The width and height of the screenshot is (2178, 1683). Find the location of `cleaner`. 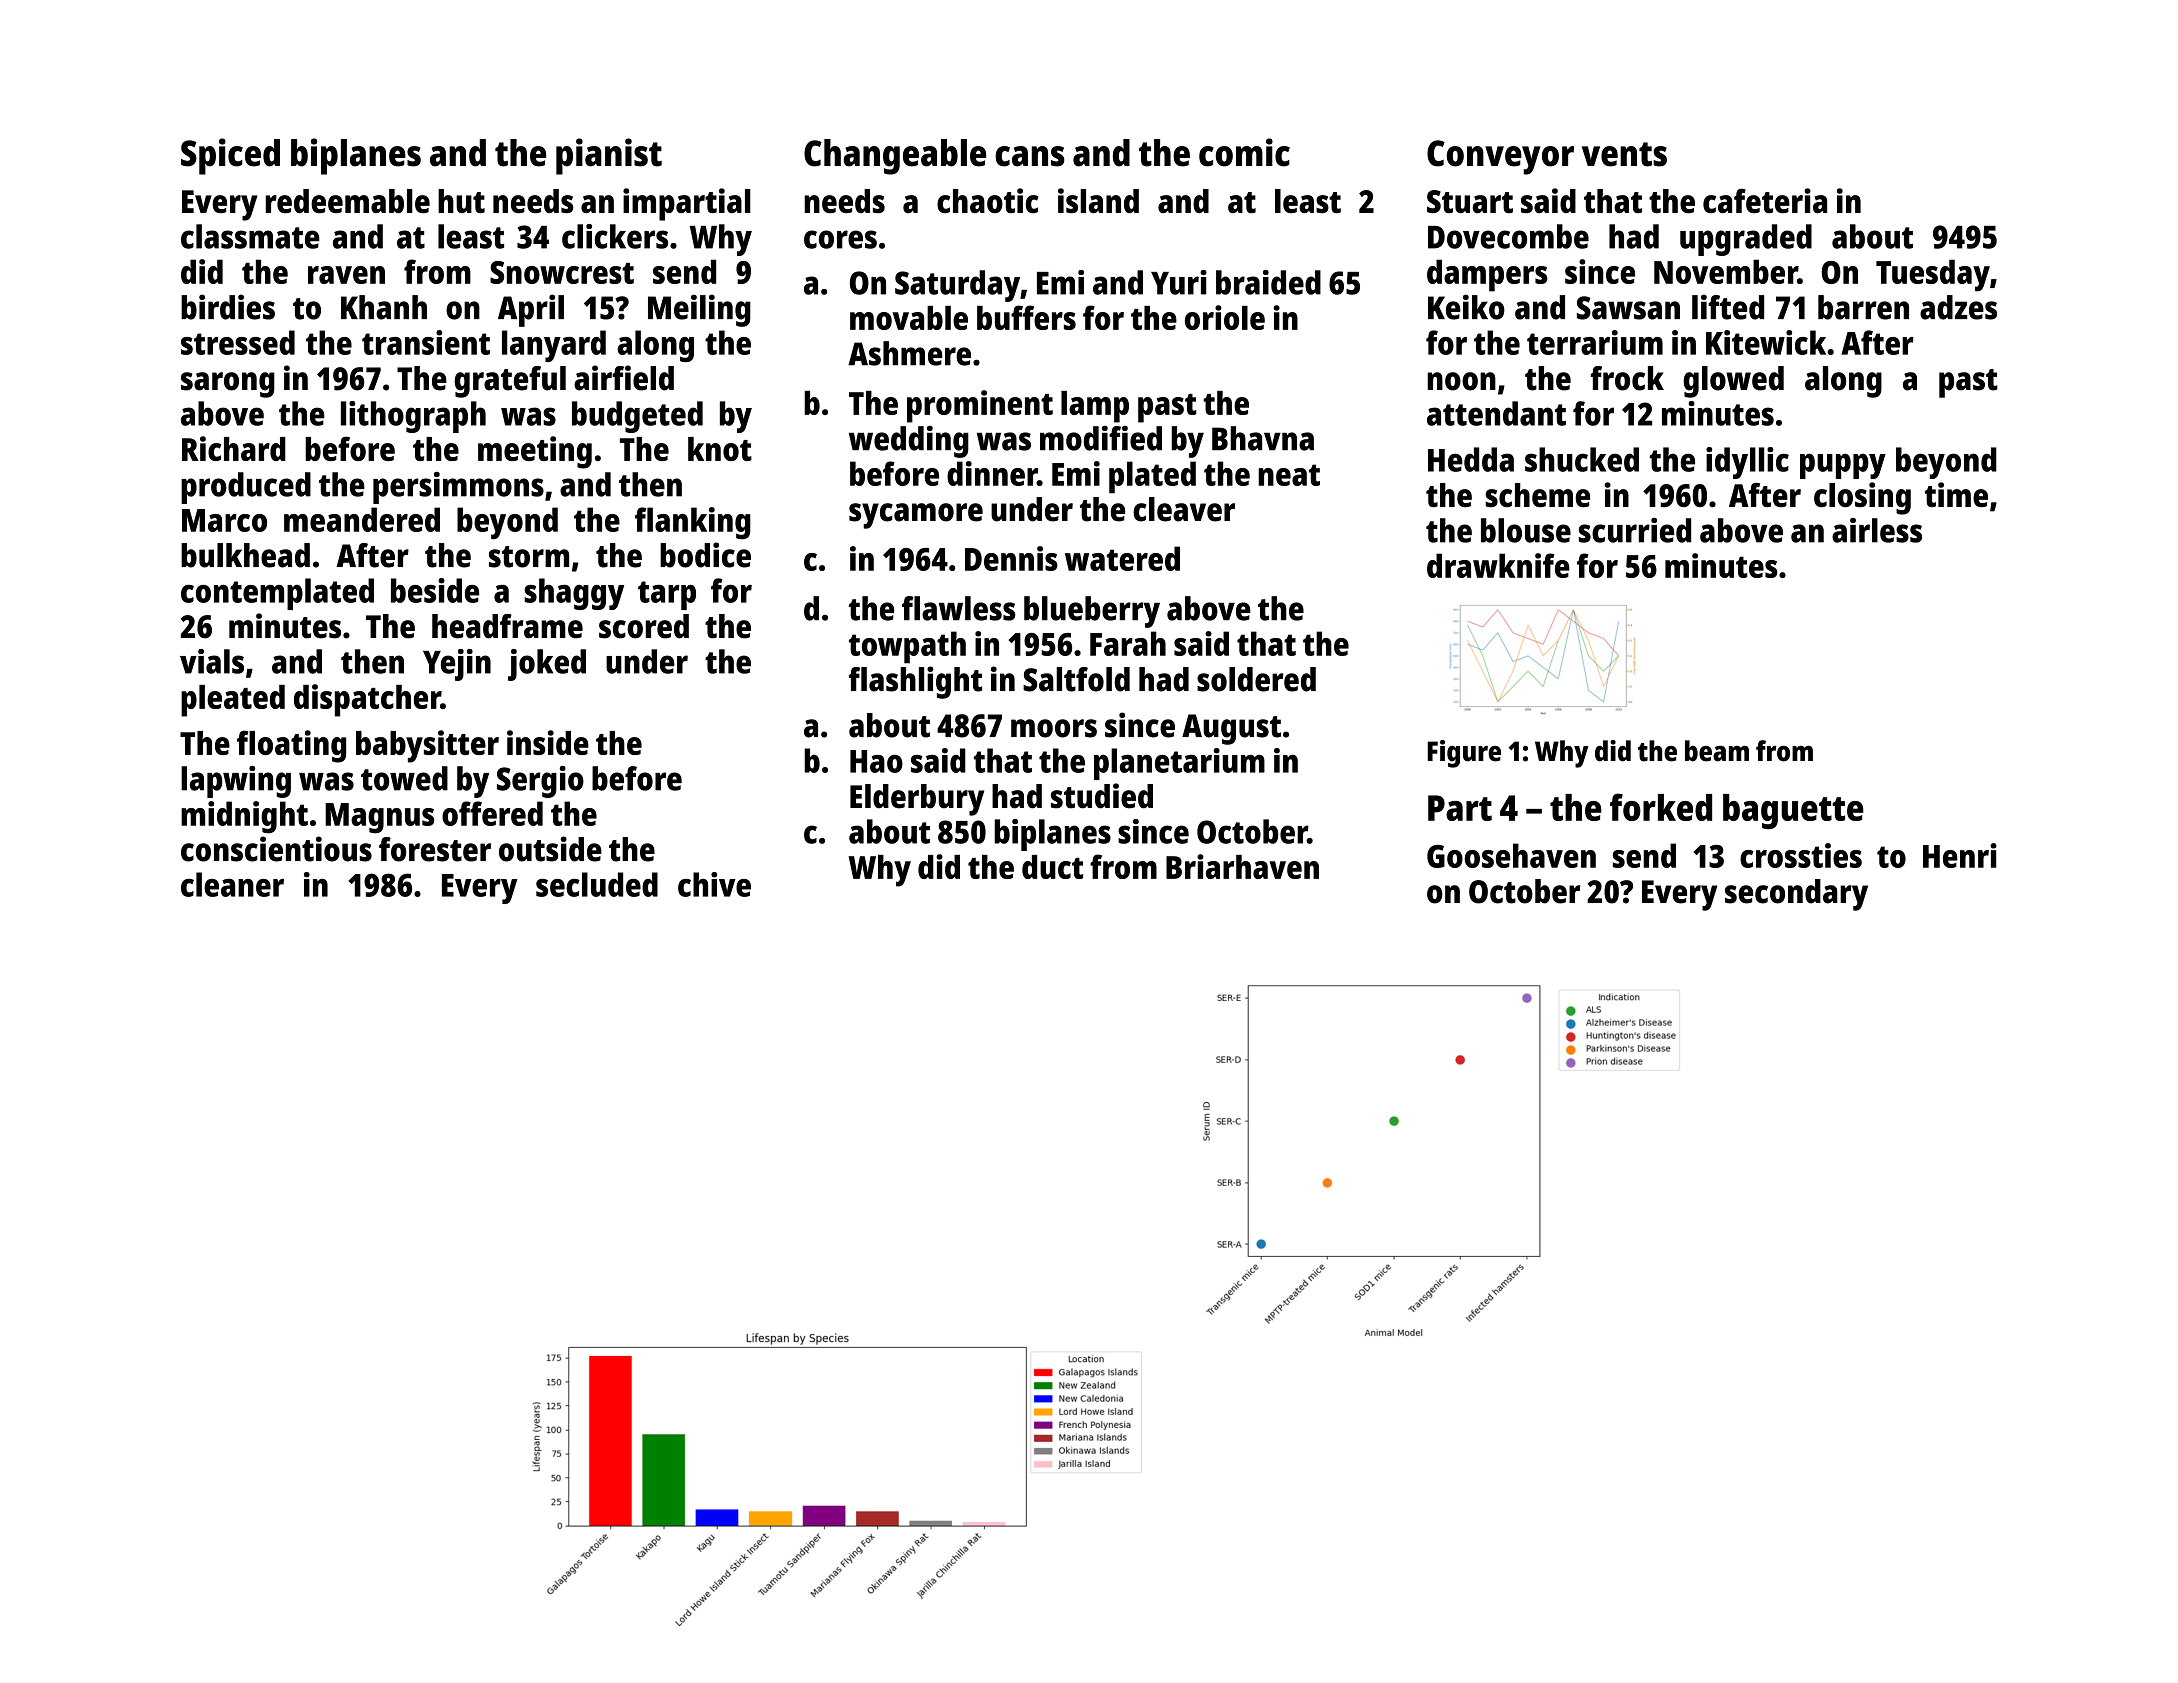

cleaner is located at coordinates (232, 884).
